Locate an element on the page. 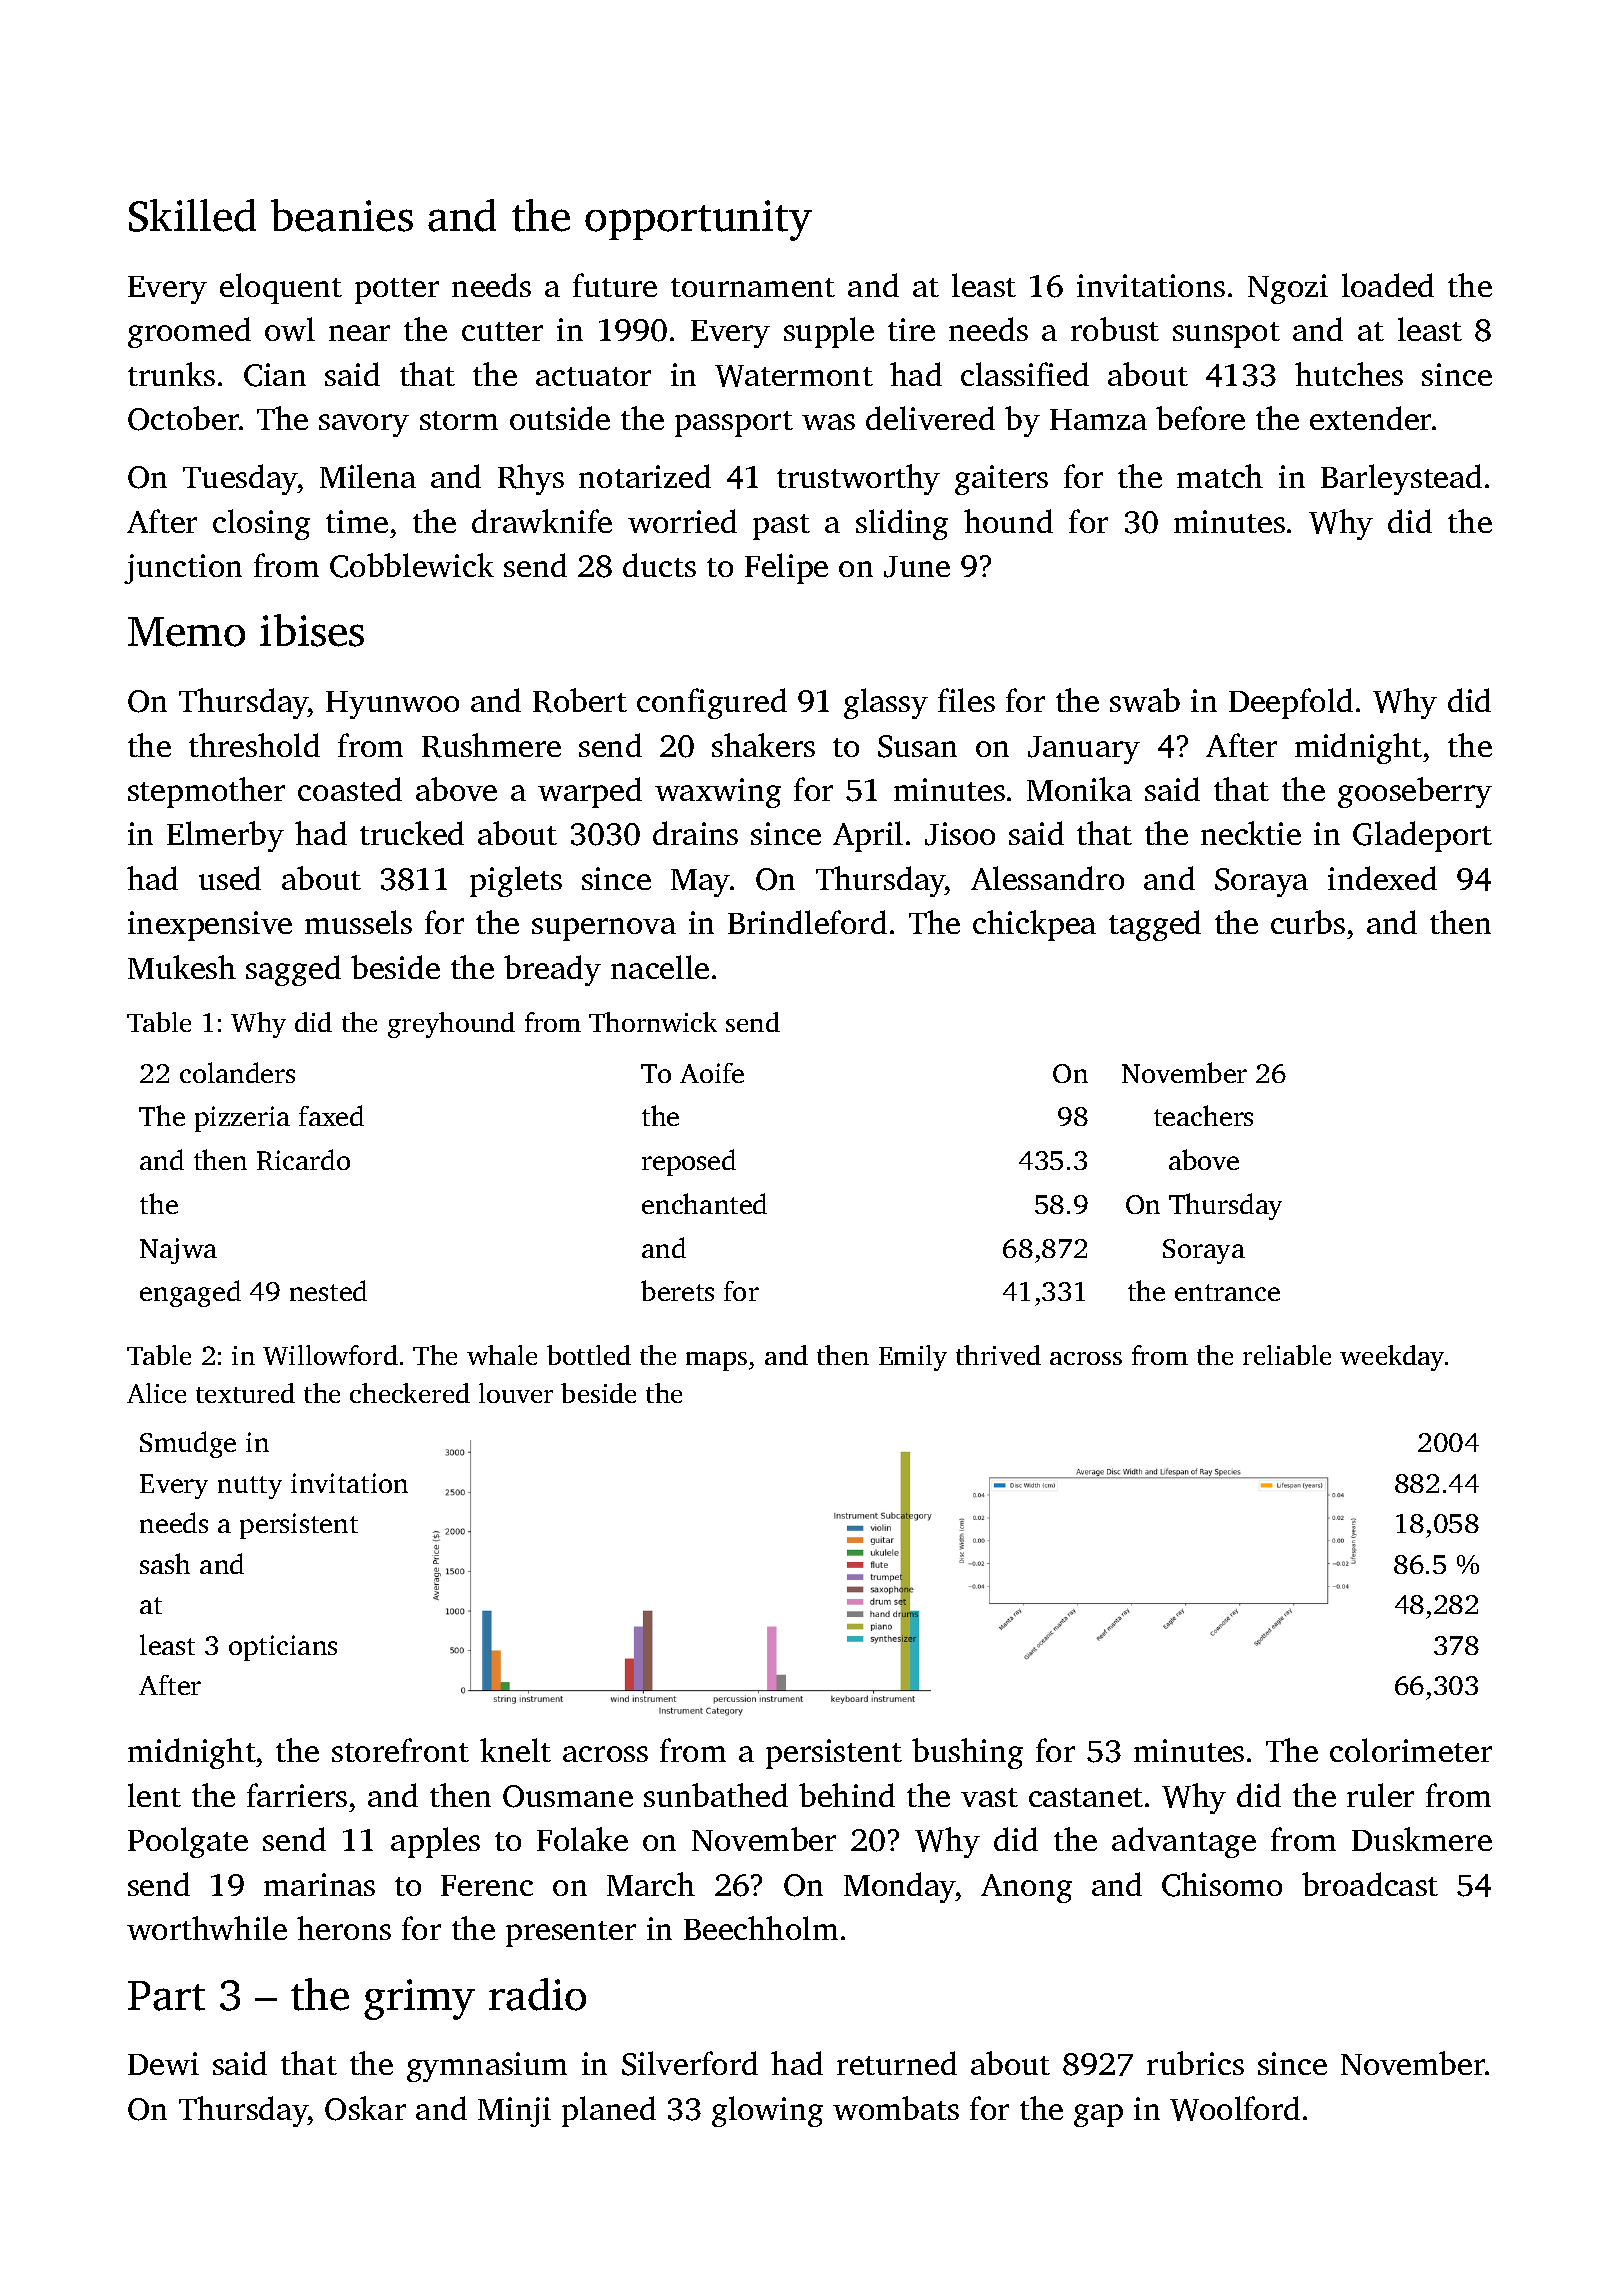 The height and width of the document is (2292, 1620). behind is located at coordinates (847, 1795).
